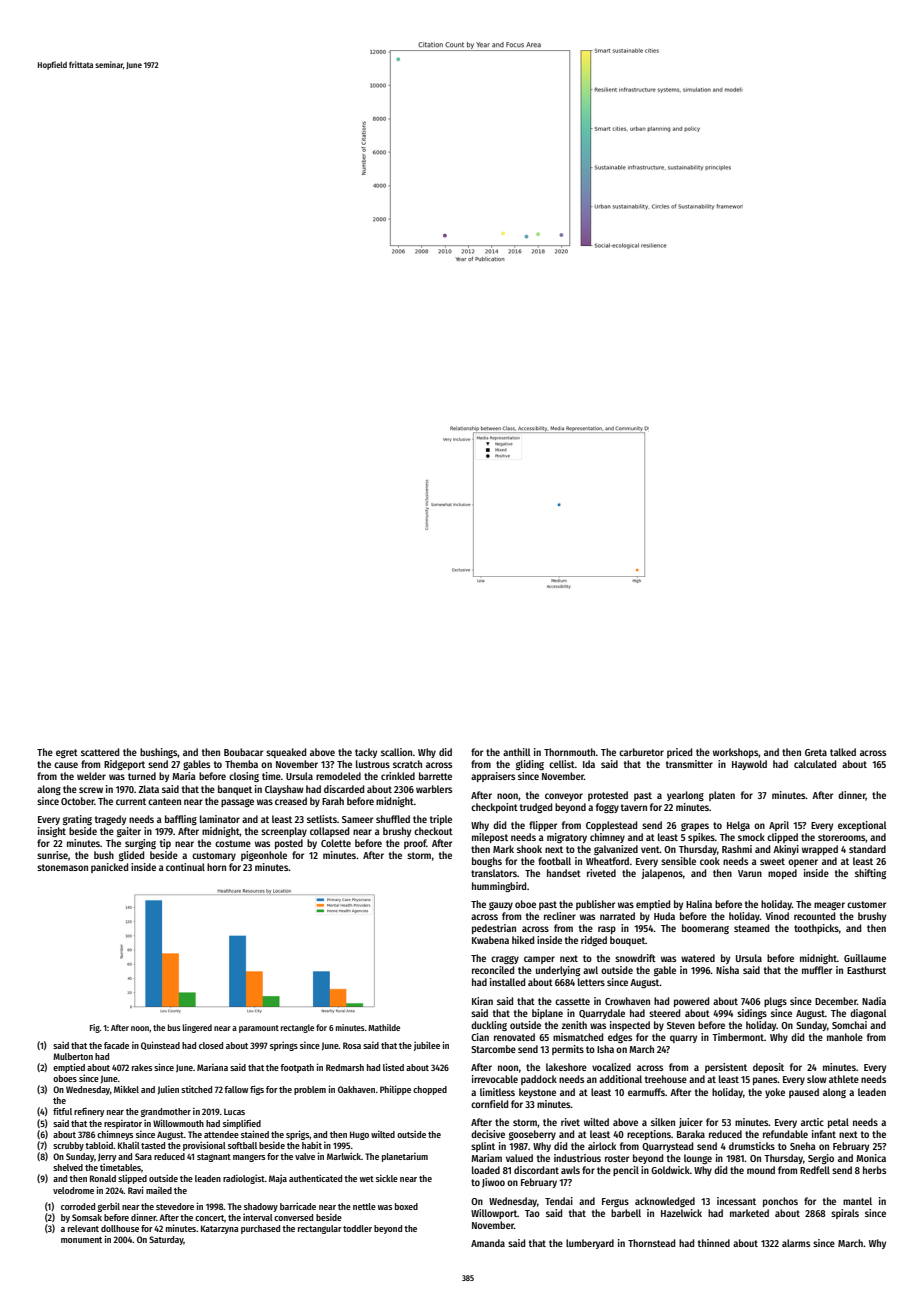 The height and width of the image is (1308, 924). What do you see at coordinates (736, 753) in the image?
I see `workshops` at bounding box center [736, 753].
